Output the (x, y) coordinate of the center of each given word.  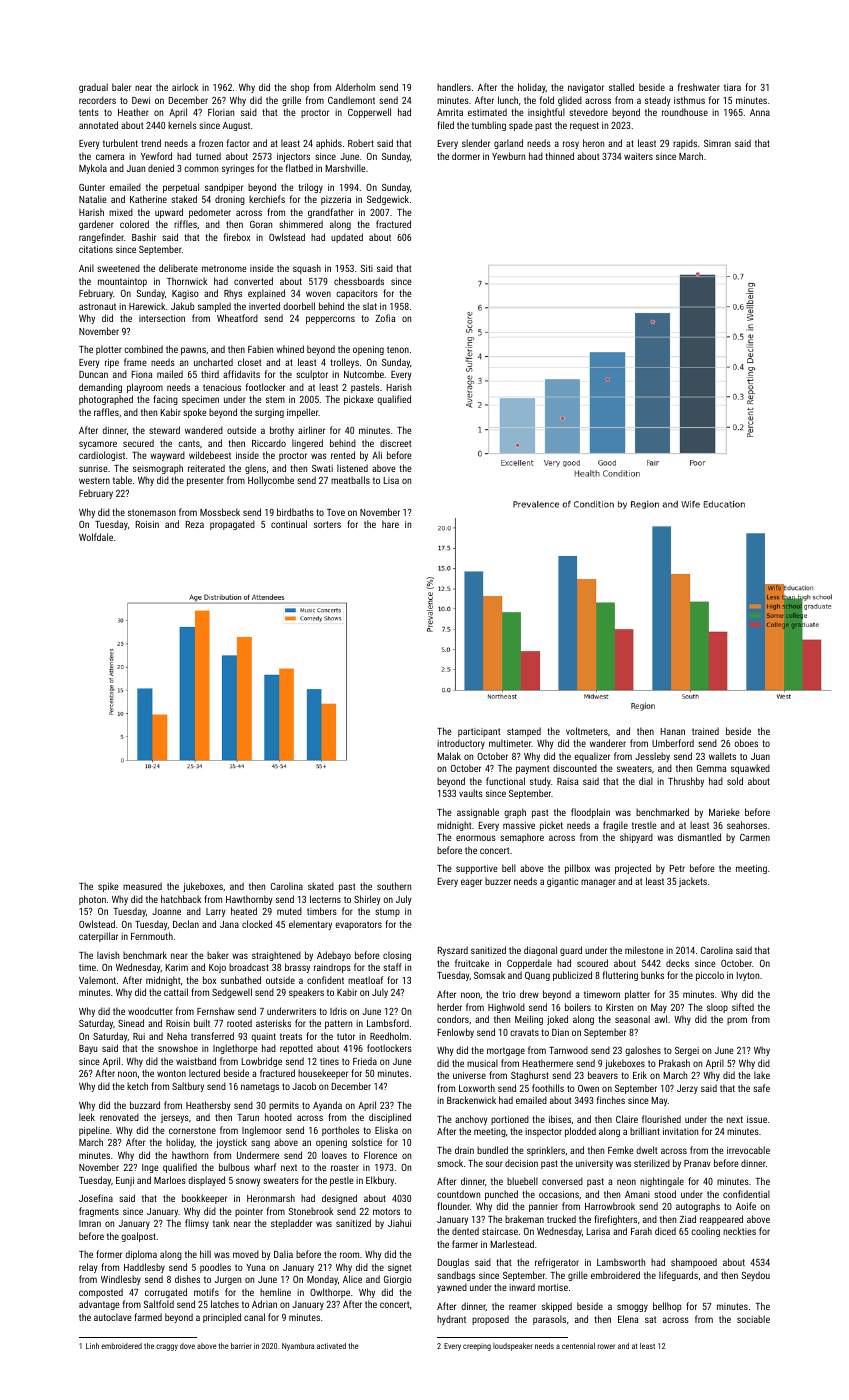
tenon (398, 349)
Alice (352, 1279)
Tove (336, 512)
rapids (685, 144)
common (201, 169)
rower (606, 1346)
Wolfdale (96, 537)
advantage (99, 1305)
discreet (395, 443)
